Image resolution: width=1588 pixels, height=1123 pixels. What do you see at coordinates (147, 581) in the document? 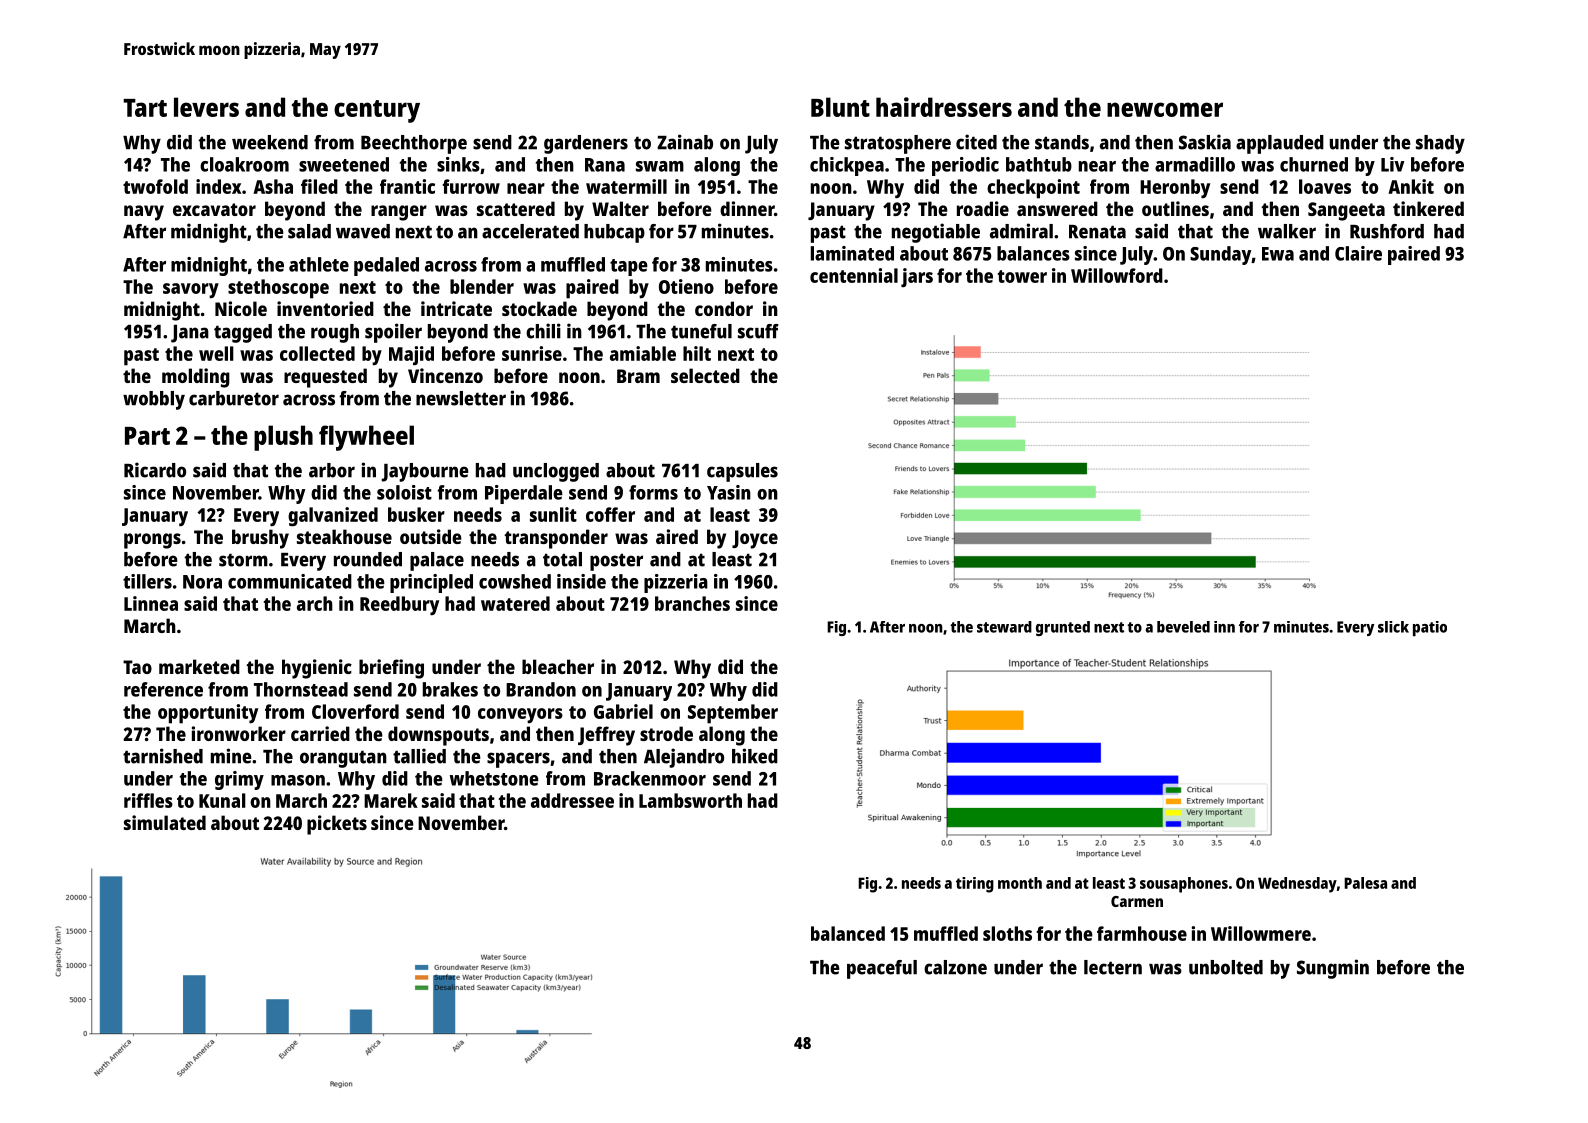
I see `tillers` at bounding box center [147, 581].
